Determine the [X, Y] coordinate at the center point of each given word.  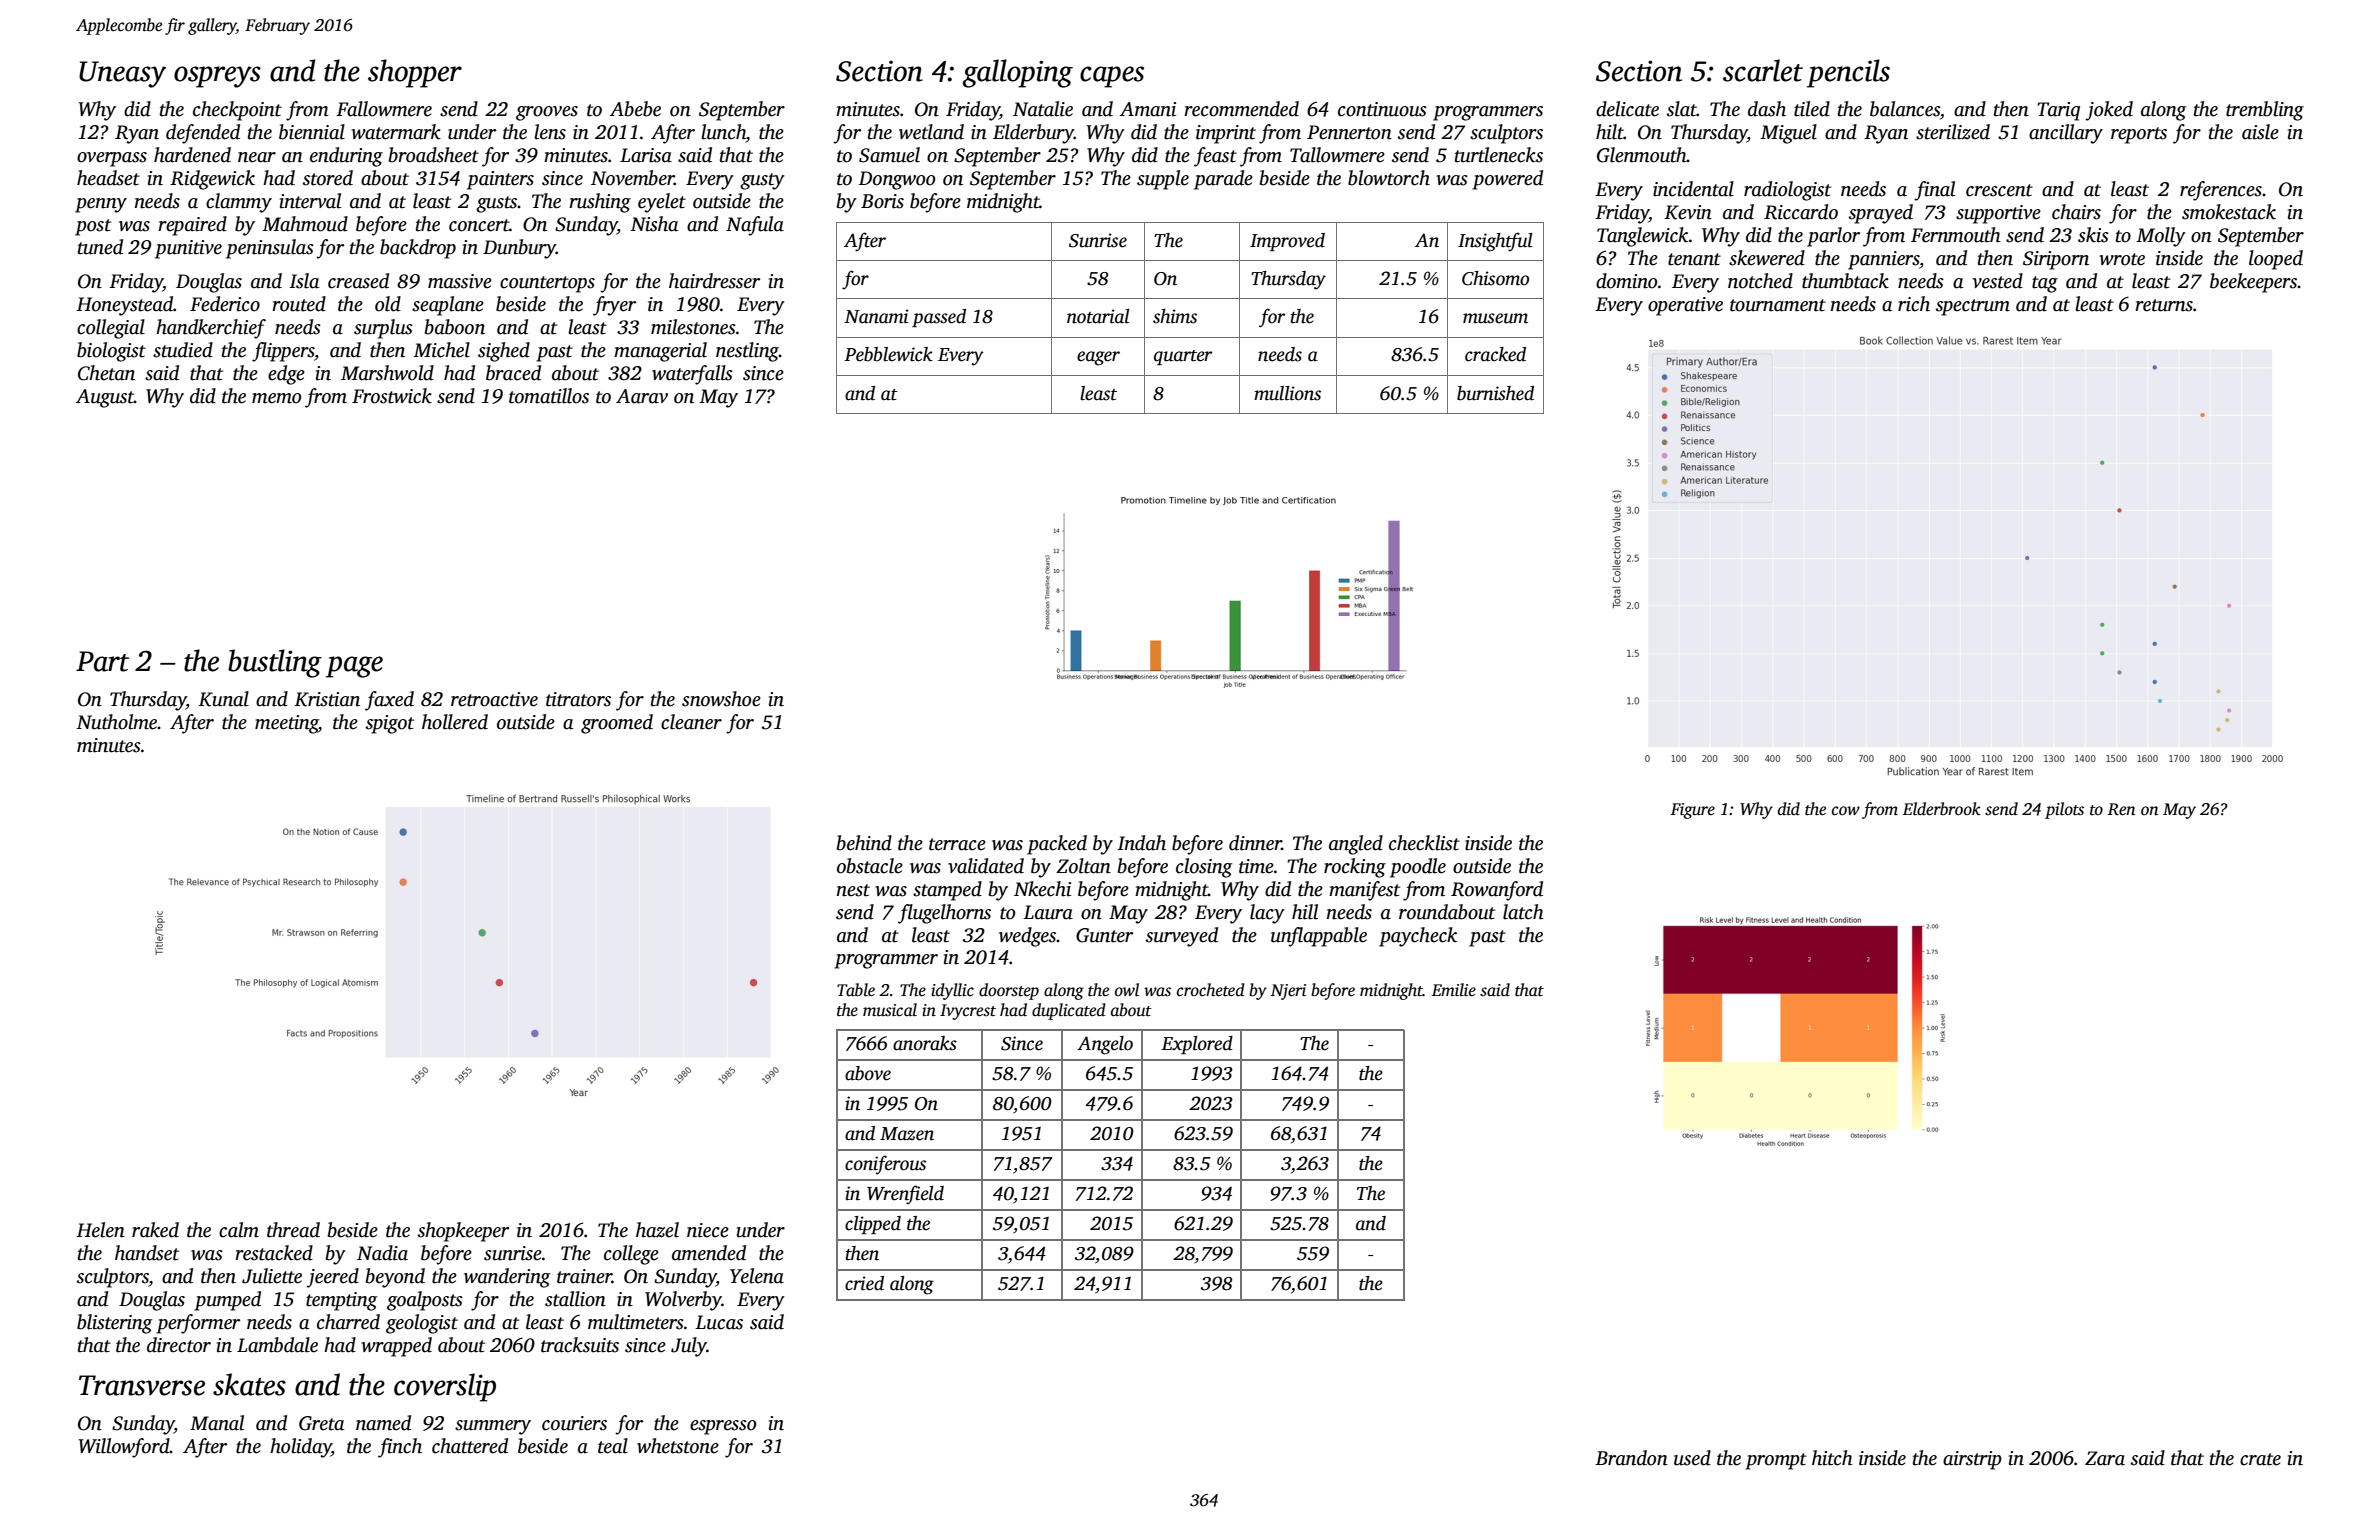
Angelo [1105, 1045]
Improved [1287, 242]
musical [890, 1010]
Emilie [1454, 990]
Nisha [654, 224]
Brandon [1631, 1458]
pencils [1848, 73]
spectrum [1973, 307]
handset [147, 1253]
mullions [1287, 393]
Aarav [642, 396]
